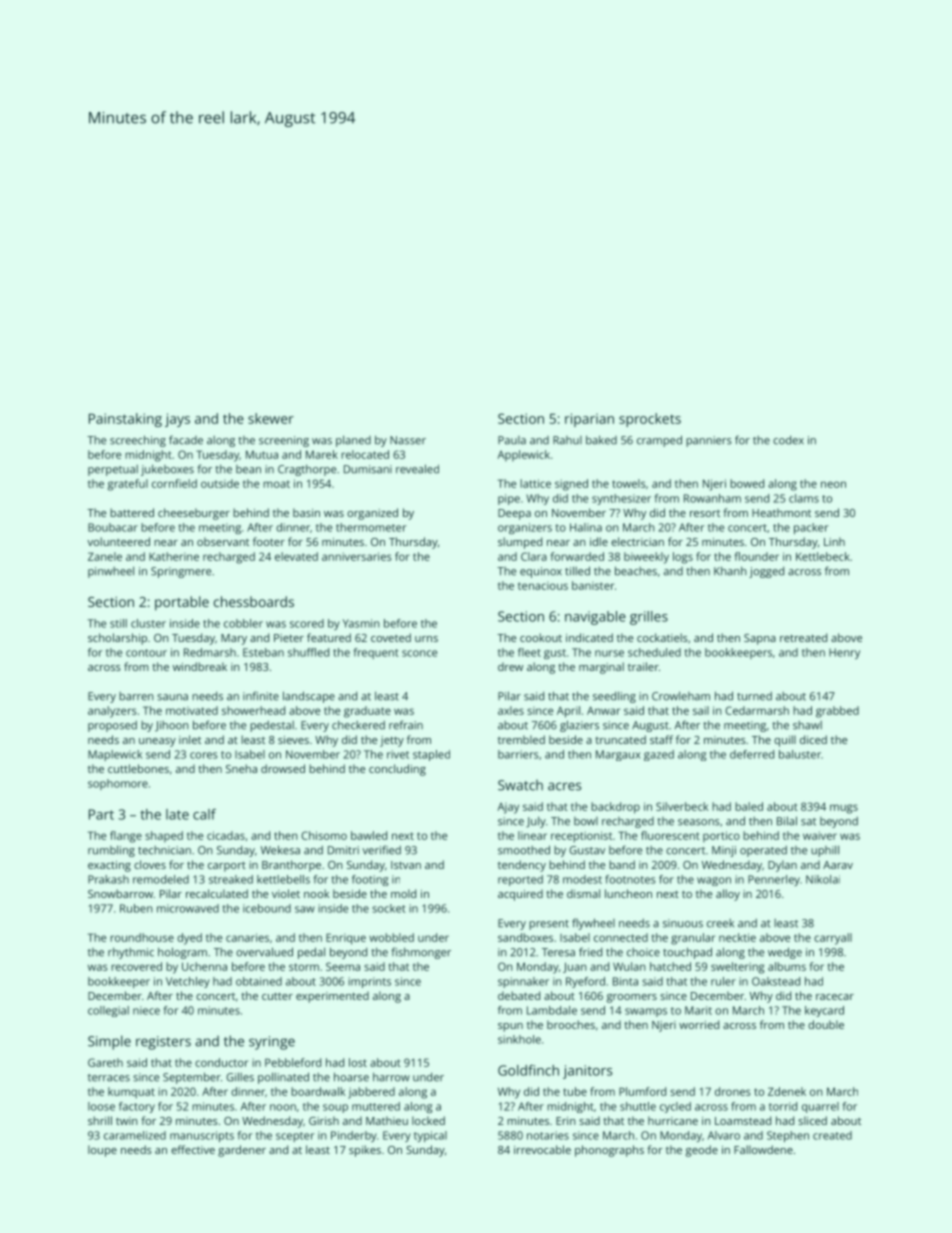  Describe the element at coordinates (113, 470) in the document. I see `perpetual` at that location.
